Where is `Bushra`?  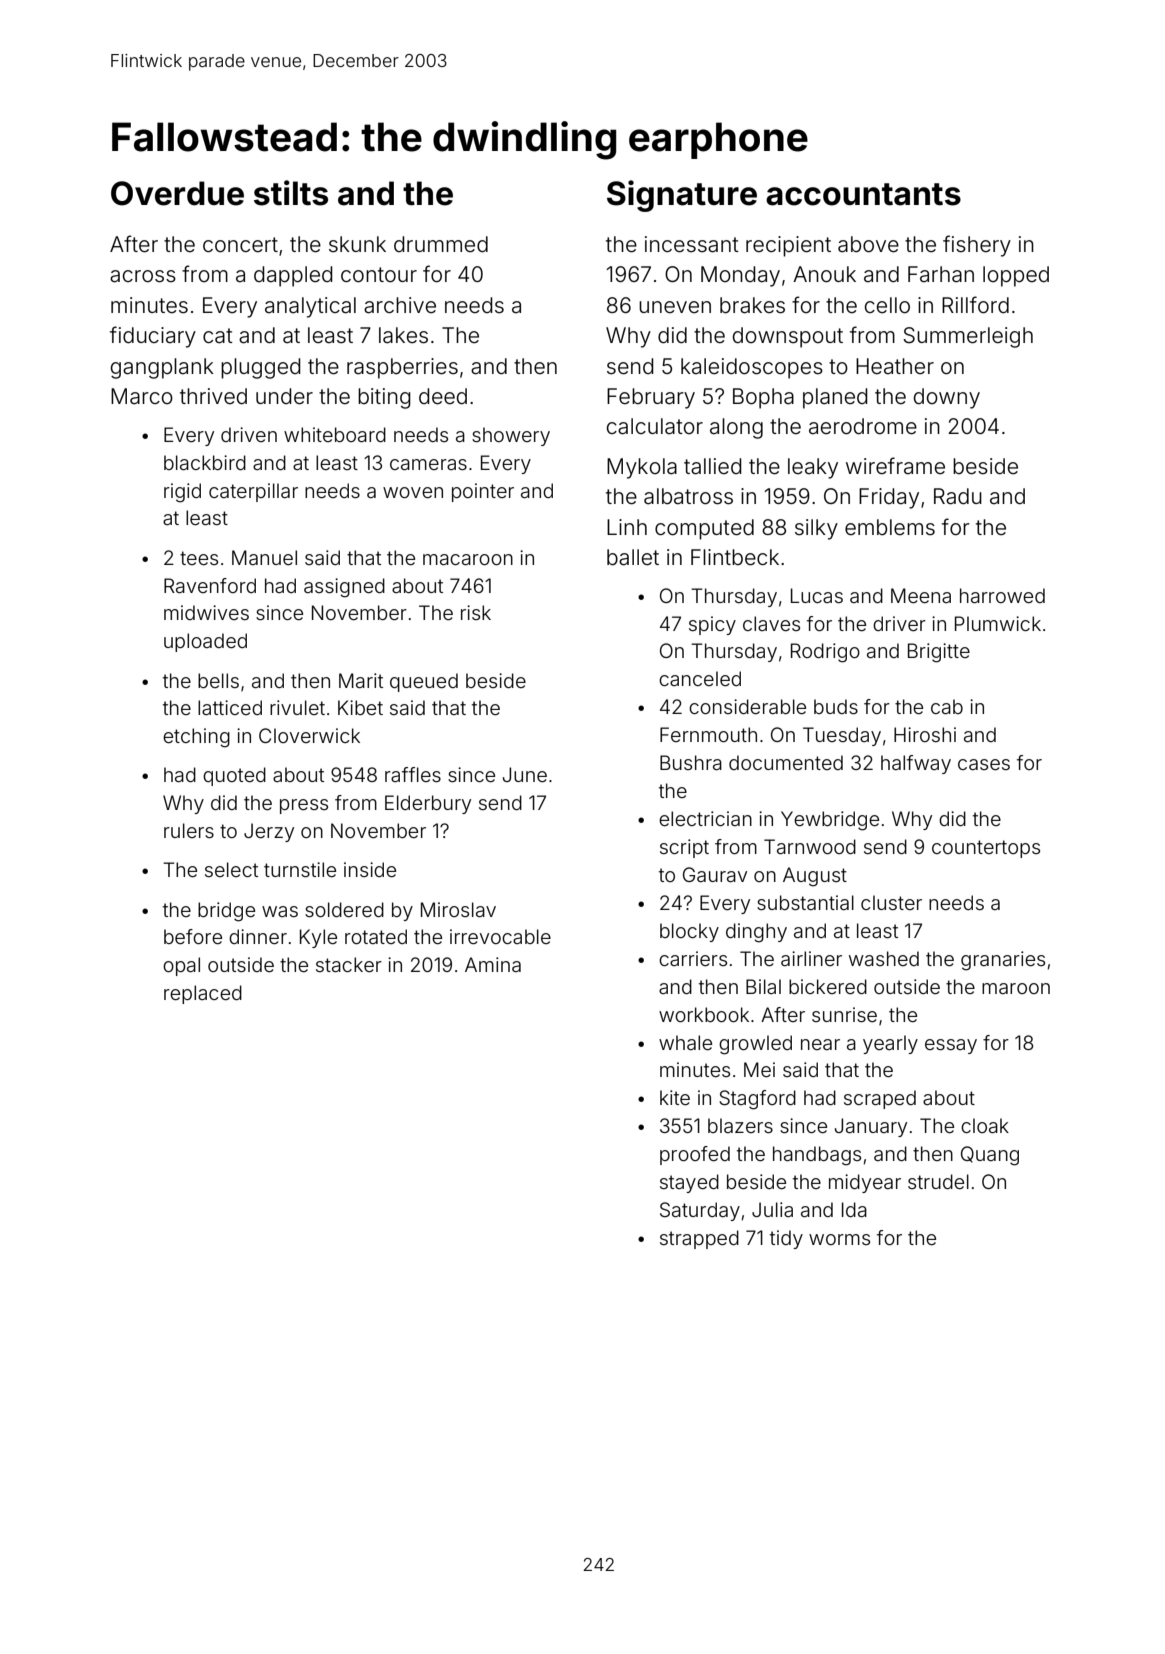 Bushra is located at coordinates (691, 762).
